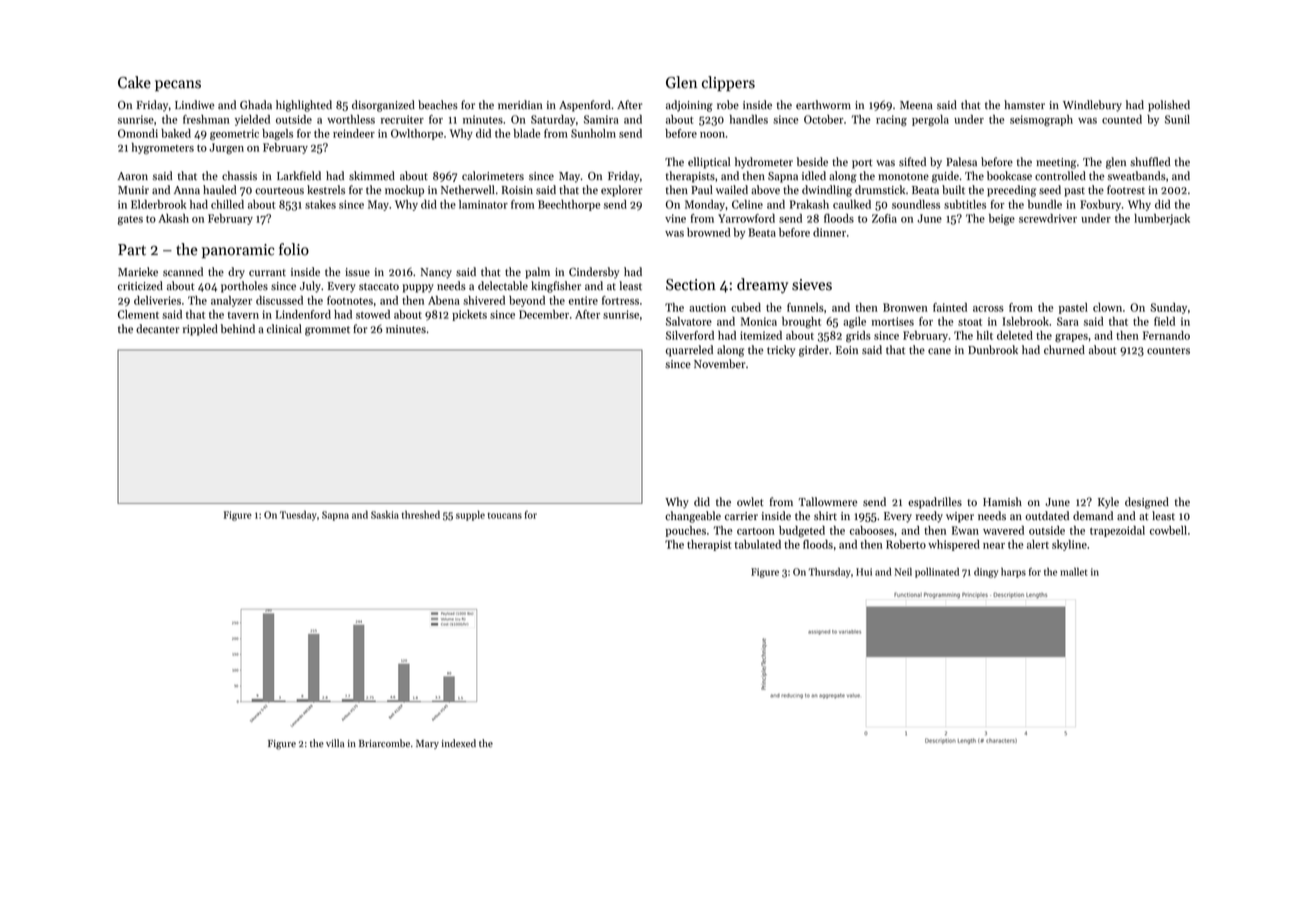 The height and width of the document is (924, 1308). What do you see at coordinates (385, 514) in the document?
I see `Saskia` at bounding box center [385, 514].
